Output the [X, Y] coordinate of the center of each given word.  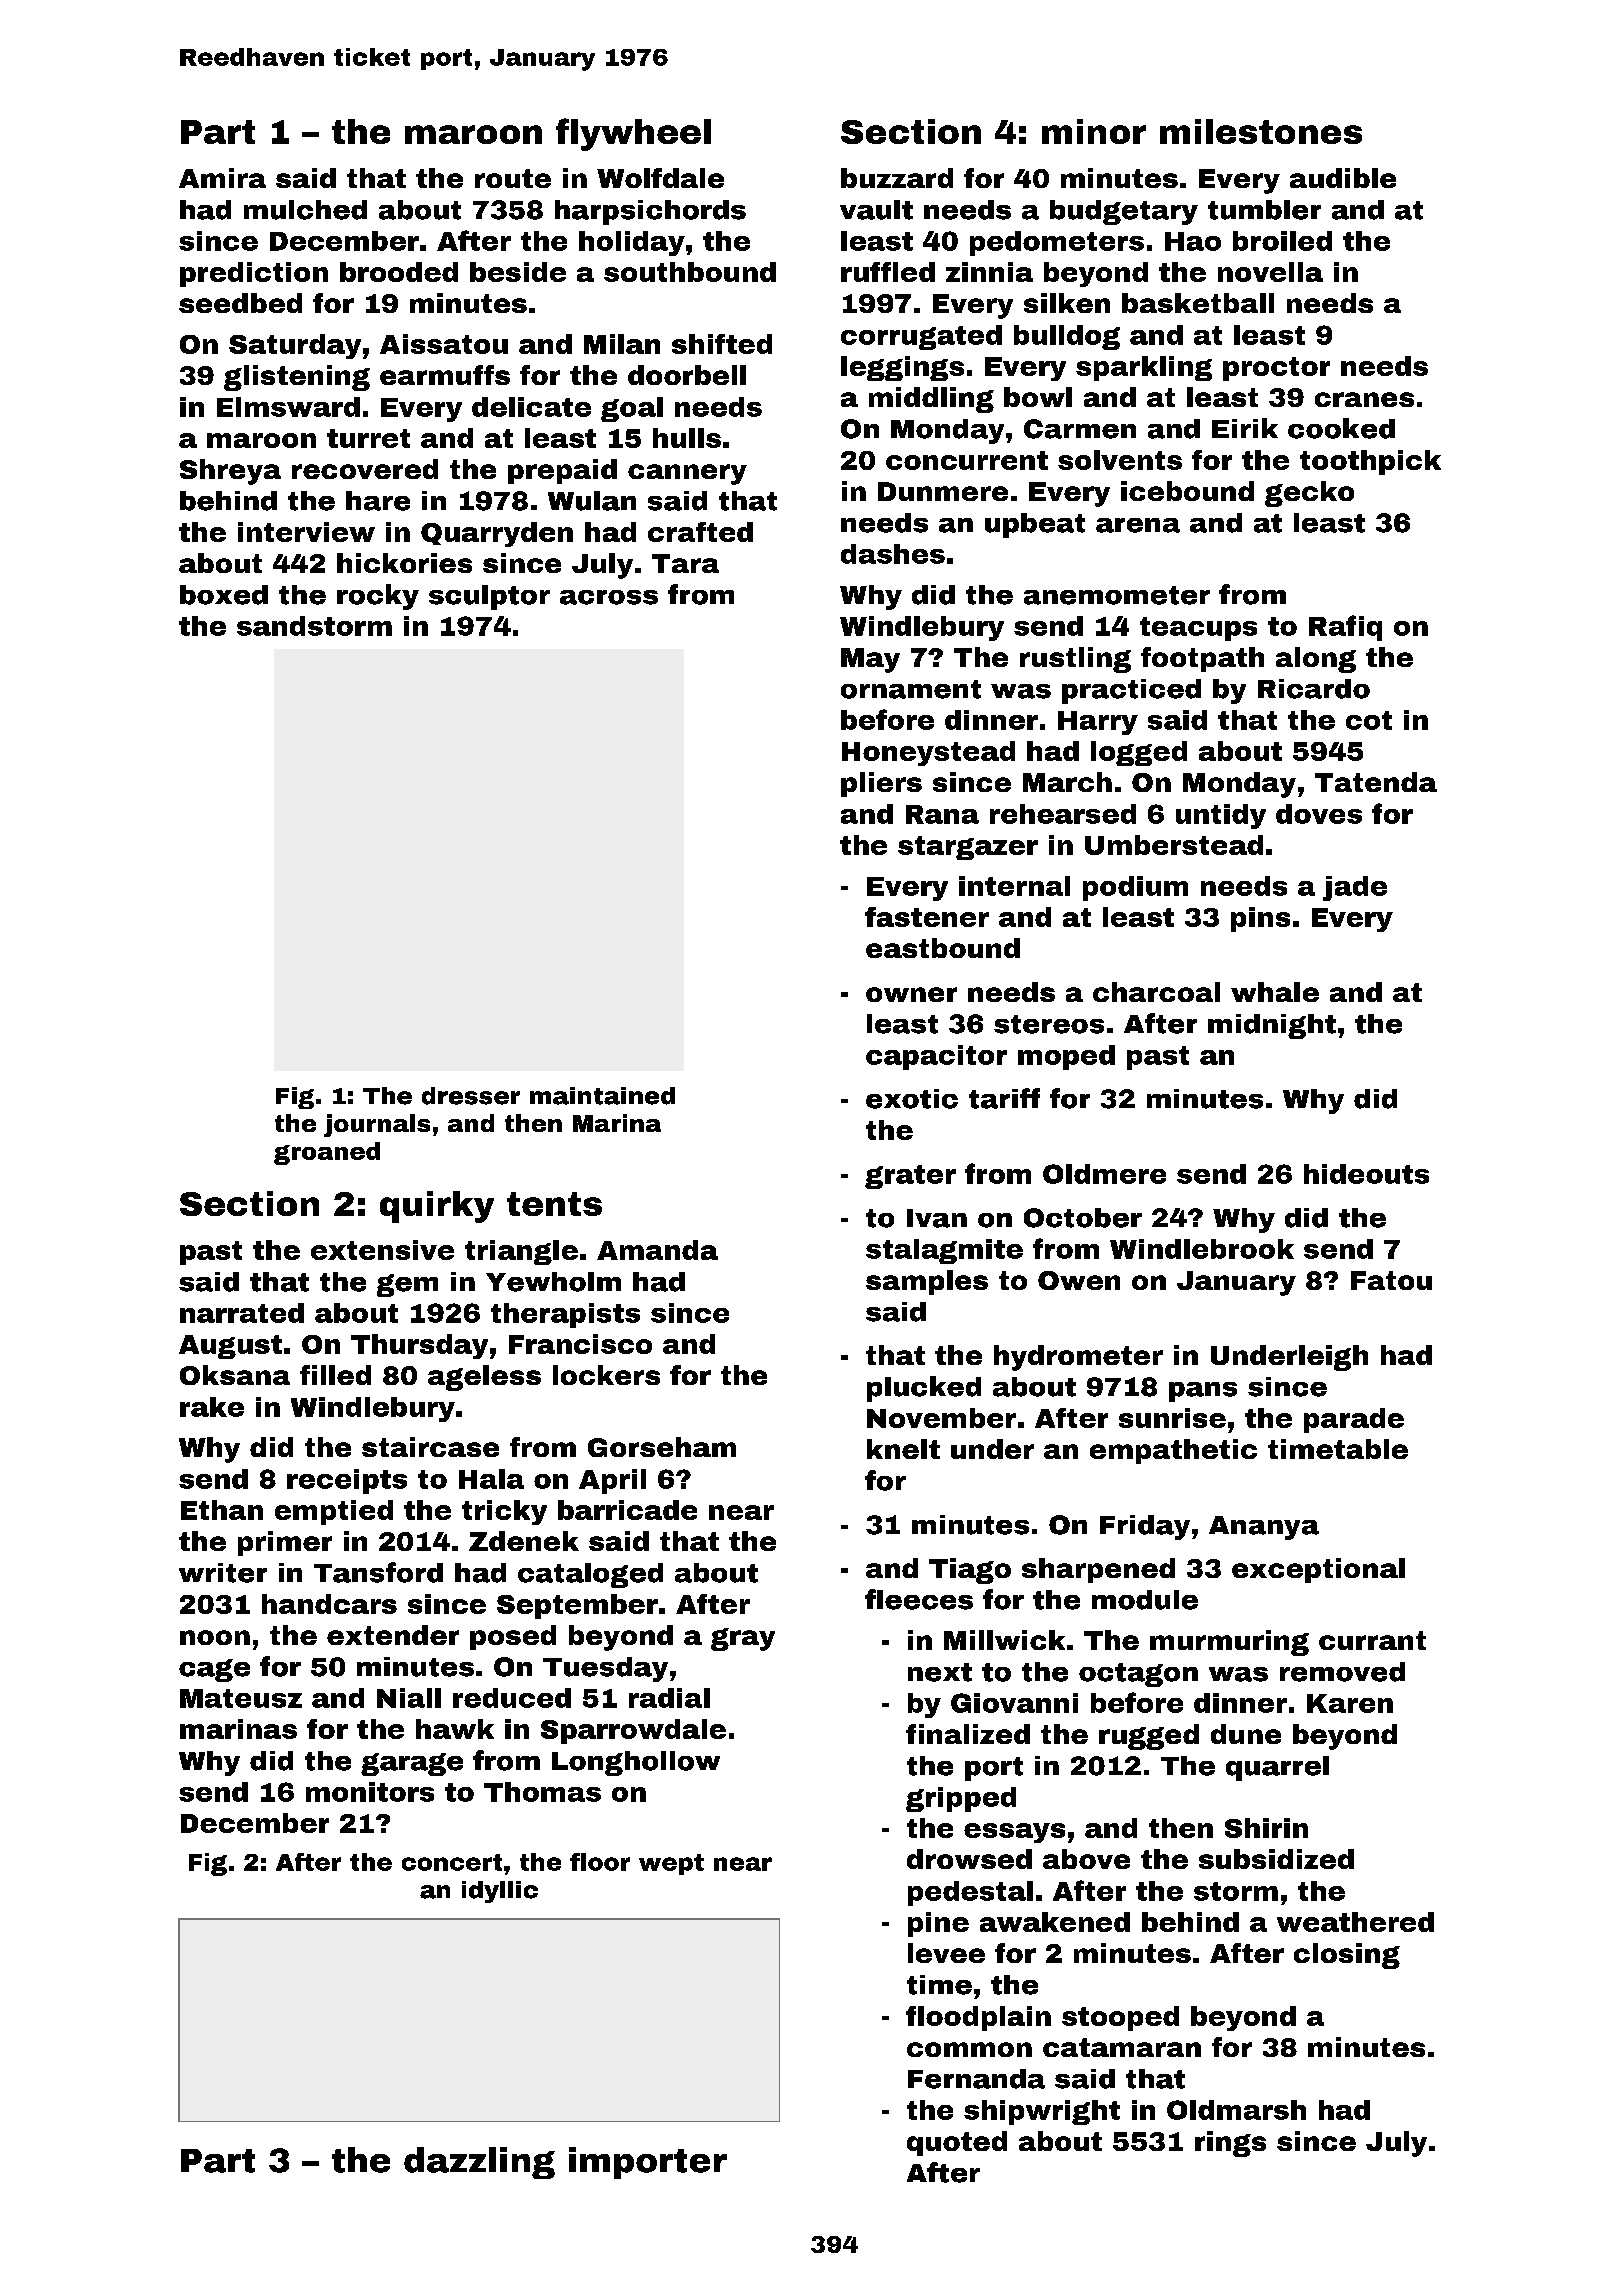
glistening [297, 378]
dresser [471, 1096]
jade [1355, 888]
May [870, 660]
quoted [957, 2143]
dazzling [479, 2163]
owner [911, 994]
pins [1260, 919]
